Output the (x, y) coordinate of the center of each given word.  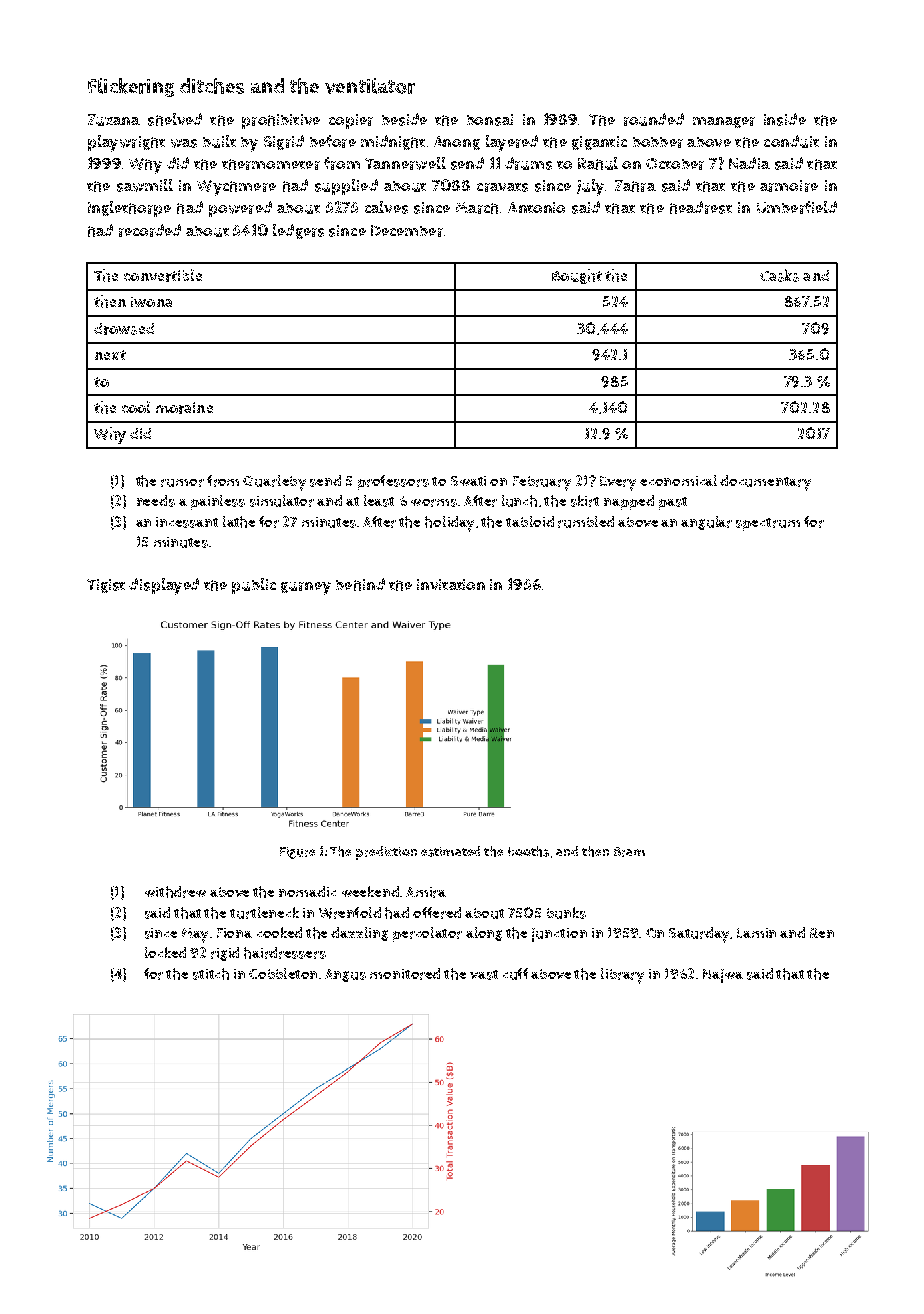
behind (360, 584)
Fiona (234, 933)
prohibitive (281, 121)
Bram (629, 852)
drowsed (124, 329)
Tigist (106, 586)
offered (437, 913)
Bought (577, 276)
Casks (779, 275)
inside (785, 119)
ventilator (370, 86)
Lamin (756, 933)
